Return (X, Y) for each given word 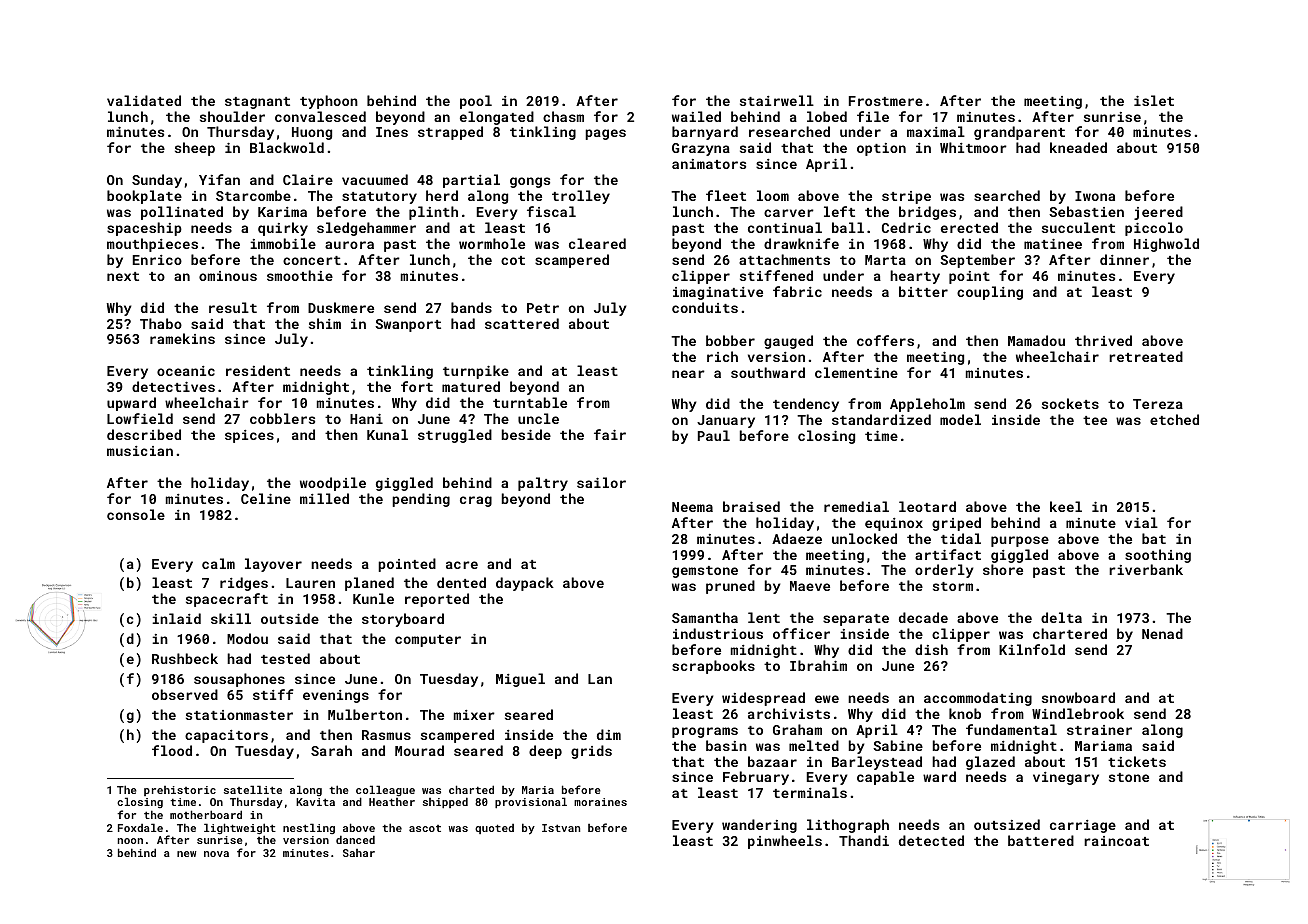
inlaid (176, 618)
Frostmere (886, 101)
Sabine (898, 745)
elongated (497, 118)
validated (144, 100)
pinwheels (785, 842)
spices (249, 436)
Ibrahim (818, 665)
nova (216, 854)
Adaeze (797, 538)
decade (923, 617)
